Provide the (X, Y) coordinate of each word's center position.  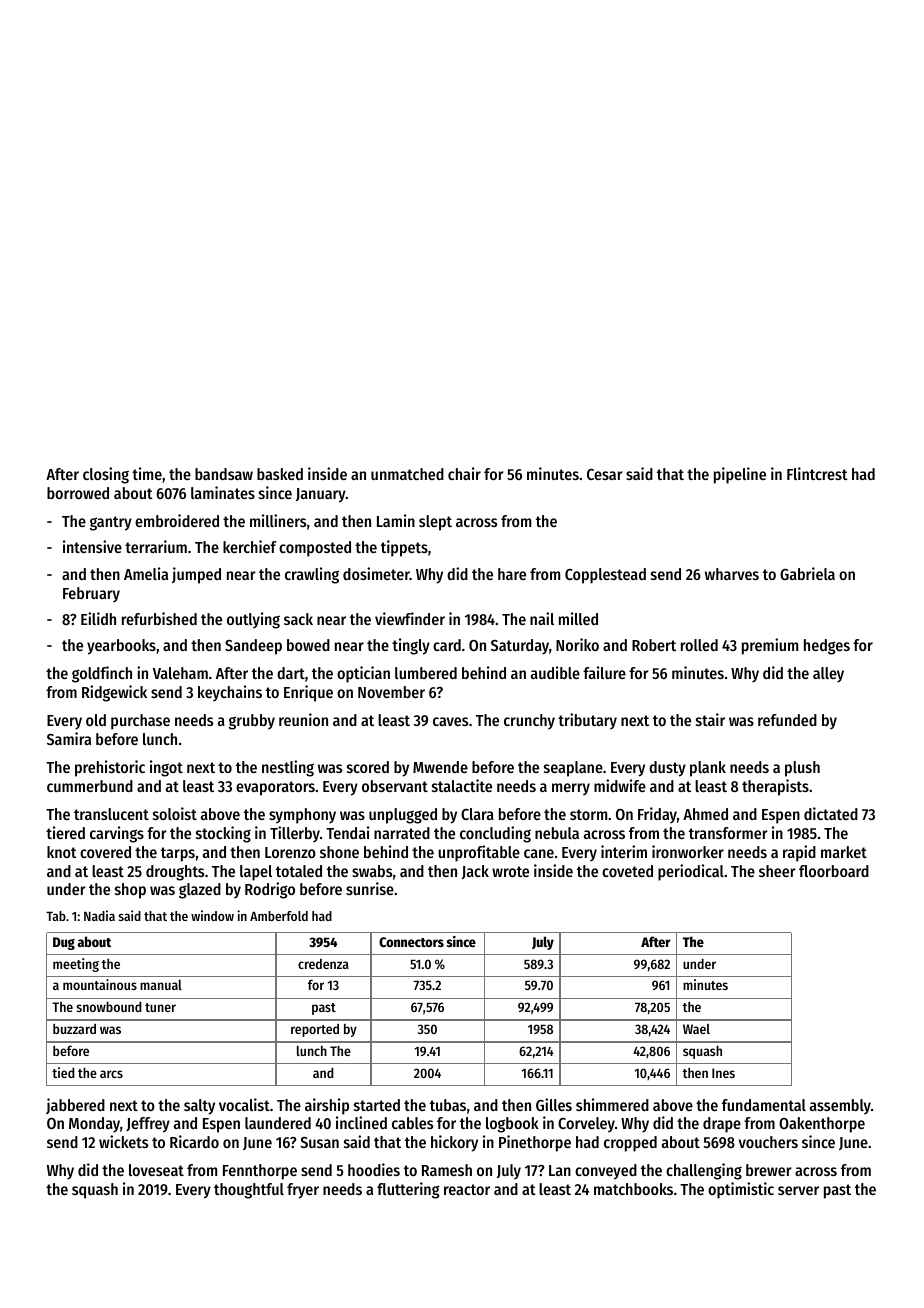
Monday (94, 1125)
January (321, 495)
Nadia (99, 915)
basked (280, 474)
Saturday (520, 647)
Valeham (180, 673)
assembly (840, 1107)
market (844, 852)
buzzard (74, 1028)
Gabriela (807, 573)
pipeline (740, 475)
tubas (448, 1105)
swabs (372, 871)
